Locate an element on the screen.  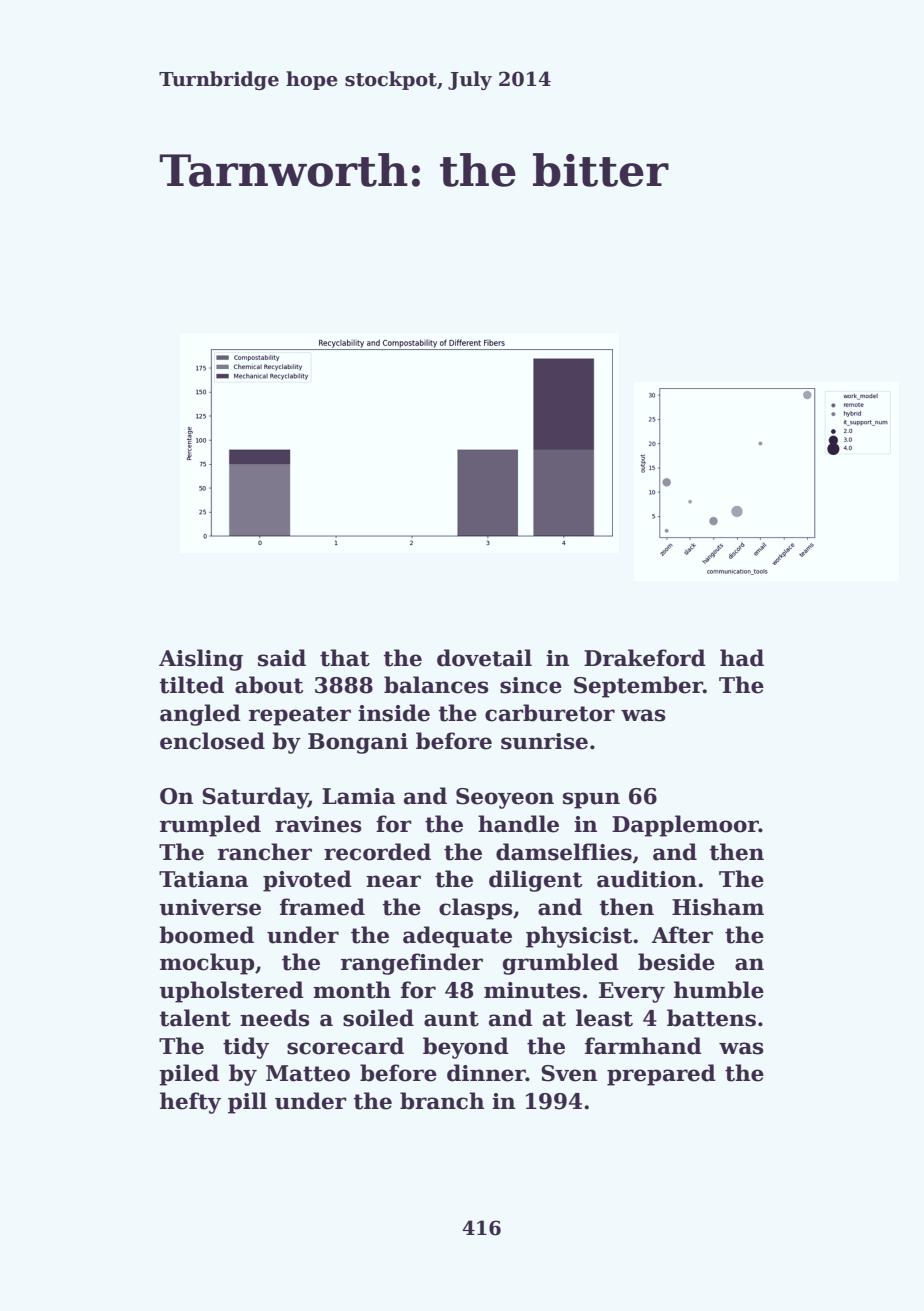
adequate is located at coordinates (457, 937).
